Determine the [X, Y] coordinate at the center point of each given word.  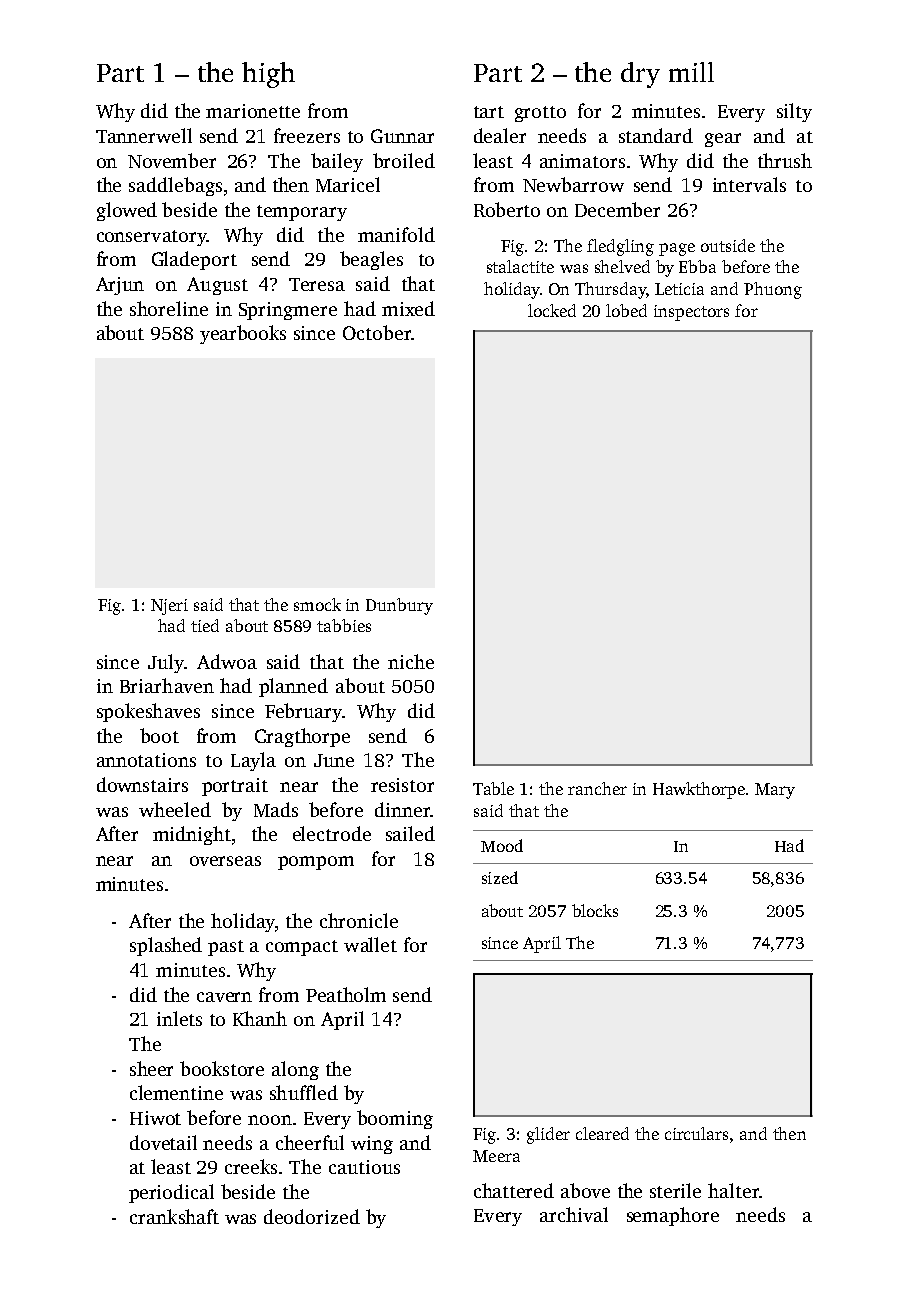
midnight [192, 835]
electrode [332, 833]
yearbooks [243, 334]
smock [317, 604]
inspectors [691, 313]
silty [794, 112]
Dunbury [399, 606]
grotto [540, 114]
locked [552, 310]
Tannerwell [144, 135]
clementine [176, 1092]
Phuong [773, 290]
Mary [775, 791]
